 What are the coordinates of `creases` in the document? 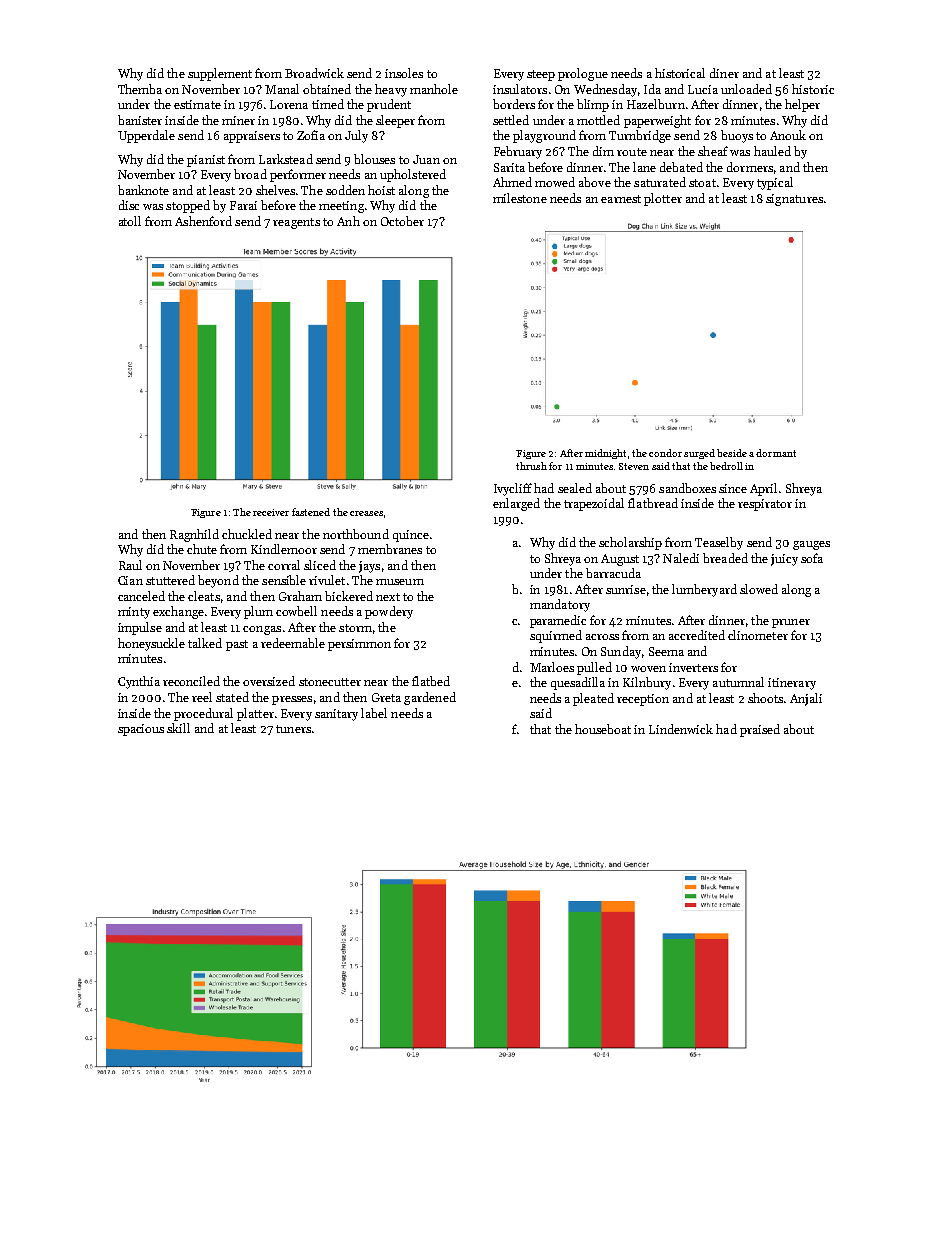 It's located at (366, 513).
